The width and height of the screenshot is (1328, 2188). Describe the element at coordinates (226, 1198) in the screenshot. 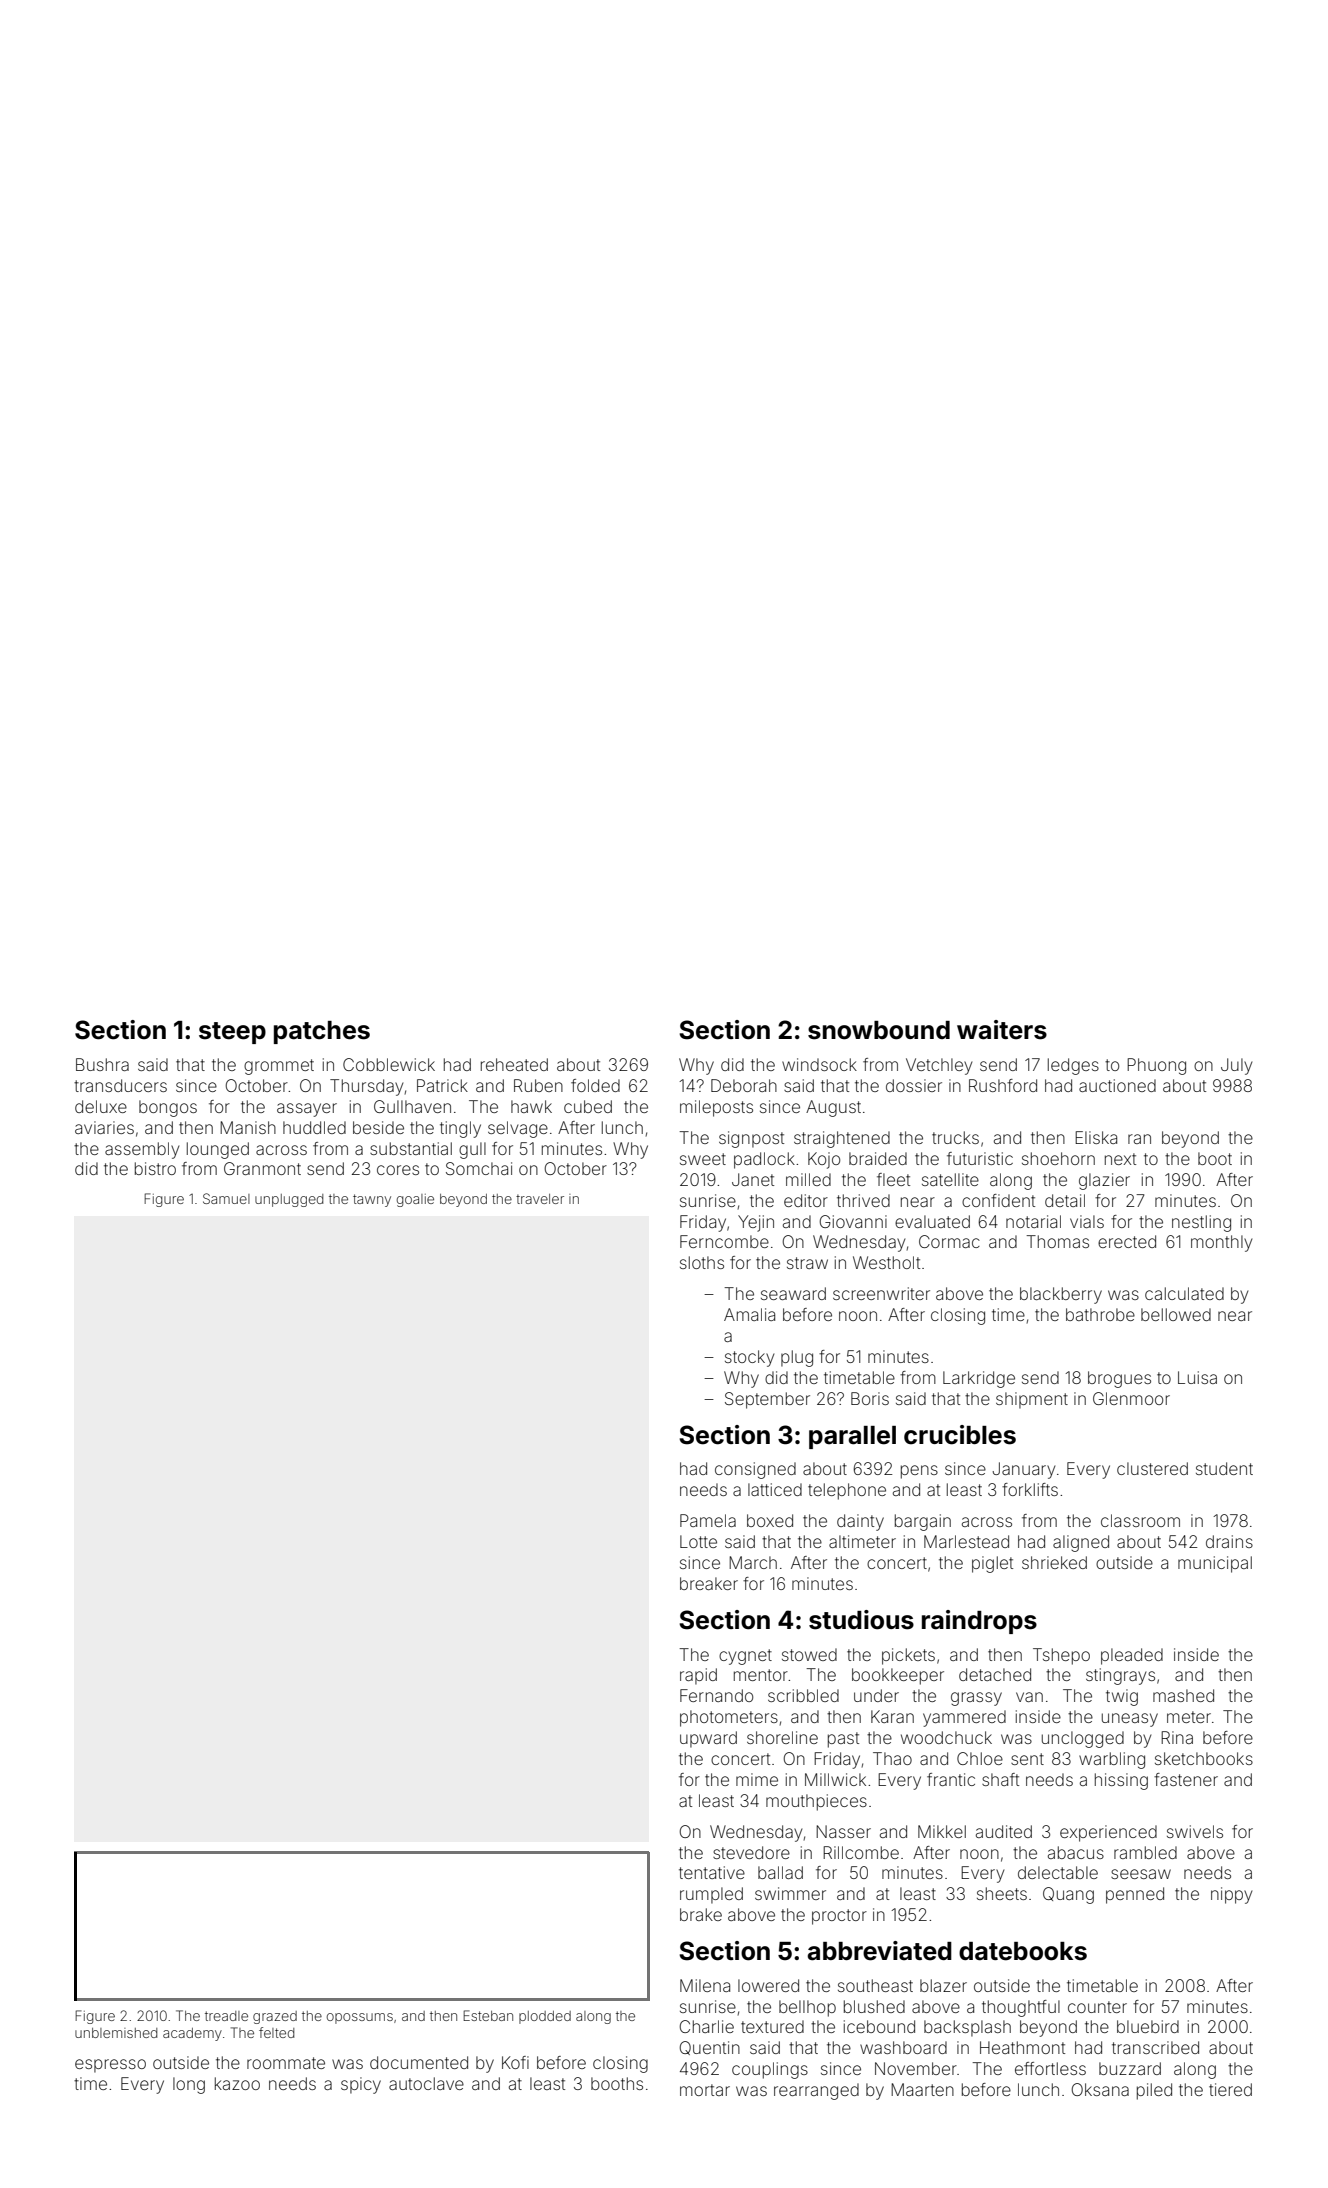

I see `Samuel` at that location.
